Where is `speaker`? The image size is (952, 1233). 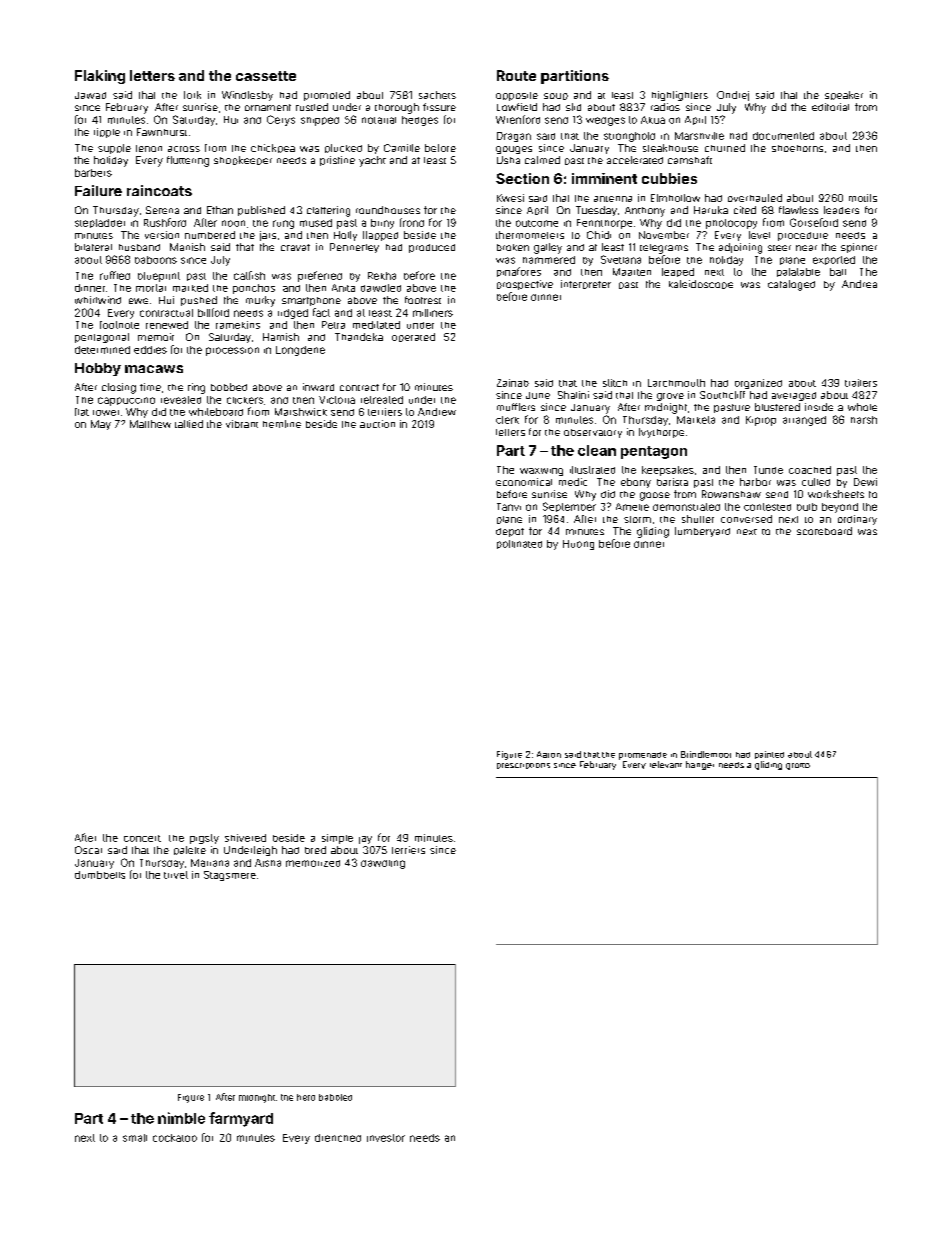 speaker is located at coordinates (844, 95).
